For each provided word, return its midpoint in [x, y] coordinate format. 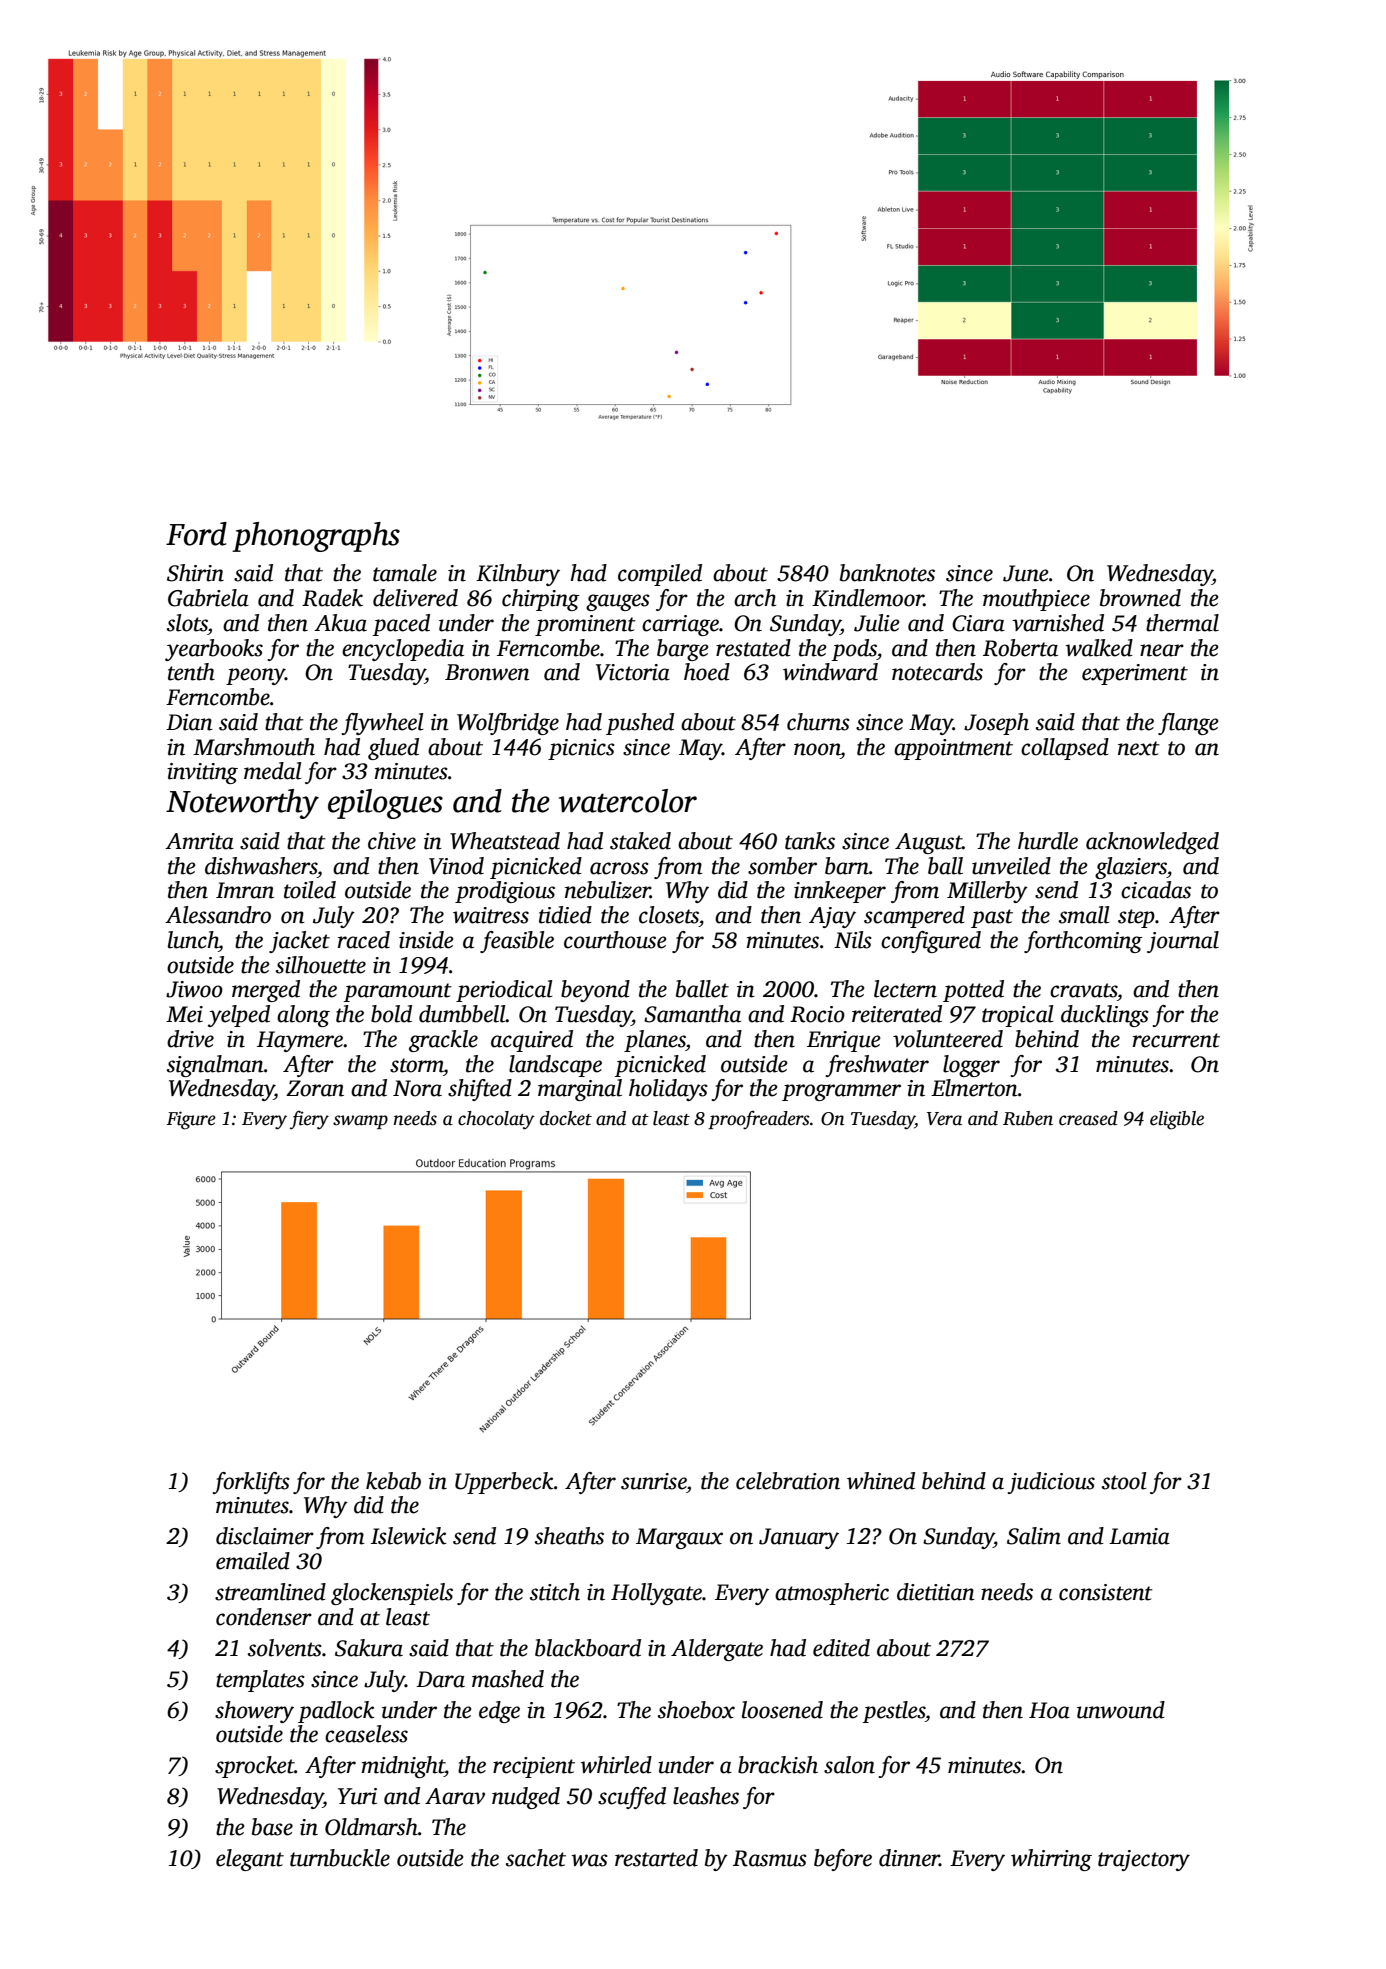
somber [782, 866]
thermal [1182, 623]
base [272, 1827]
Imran [245, 890]
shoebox [696, 1710]
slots [187, 623]
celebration [788, 1481]
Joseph [996, 724]
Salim [1034, 1536]
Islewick [409, 1536]
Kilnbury [518, 575]
